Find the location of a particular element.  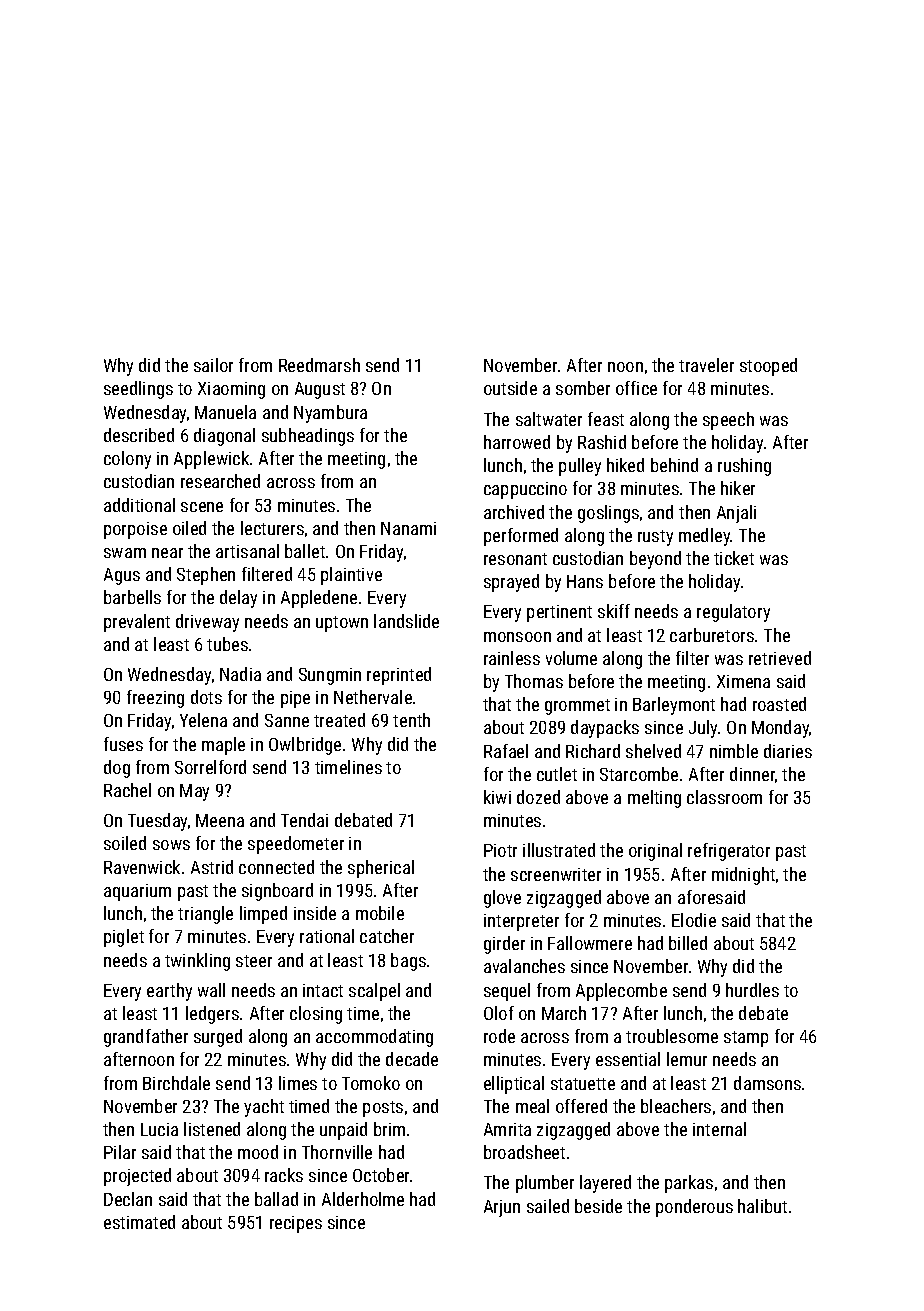

steer is located at coordinates (254, 961).
